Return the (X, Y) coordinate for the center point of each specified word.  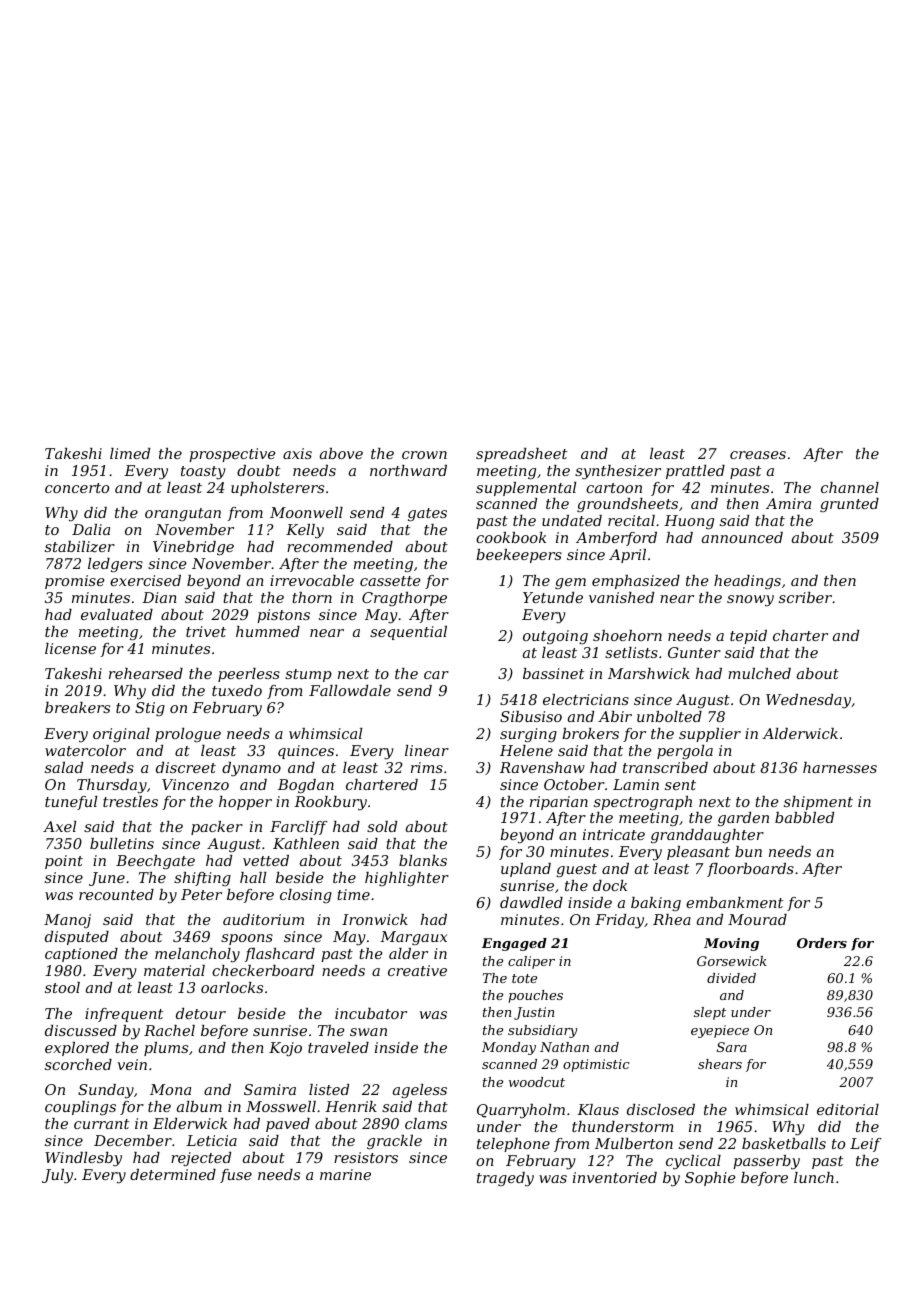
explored (77, 1049)
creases (758, 455)
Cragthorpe (404, 599)
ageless (420, 1091)
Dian (159, 597)
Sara (732, 1047)
